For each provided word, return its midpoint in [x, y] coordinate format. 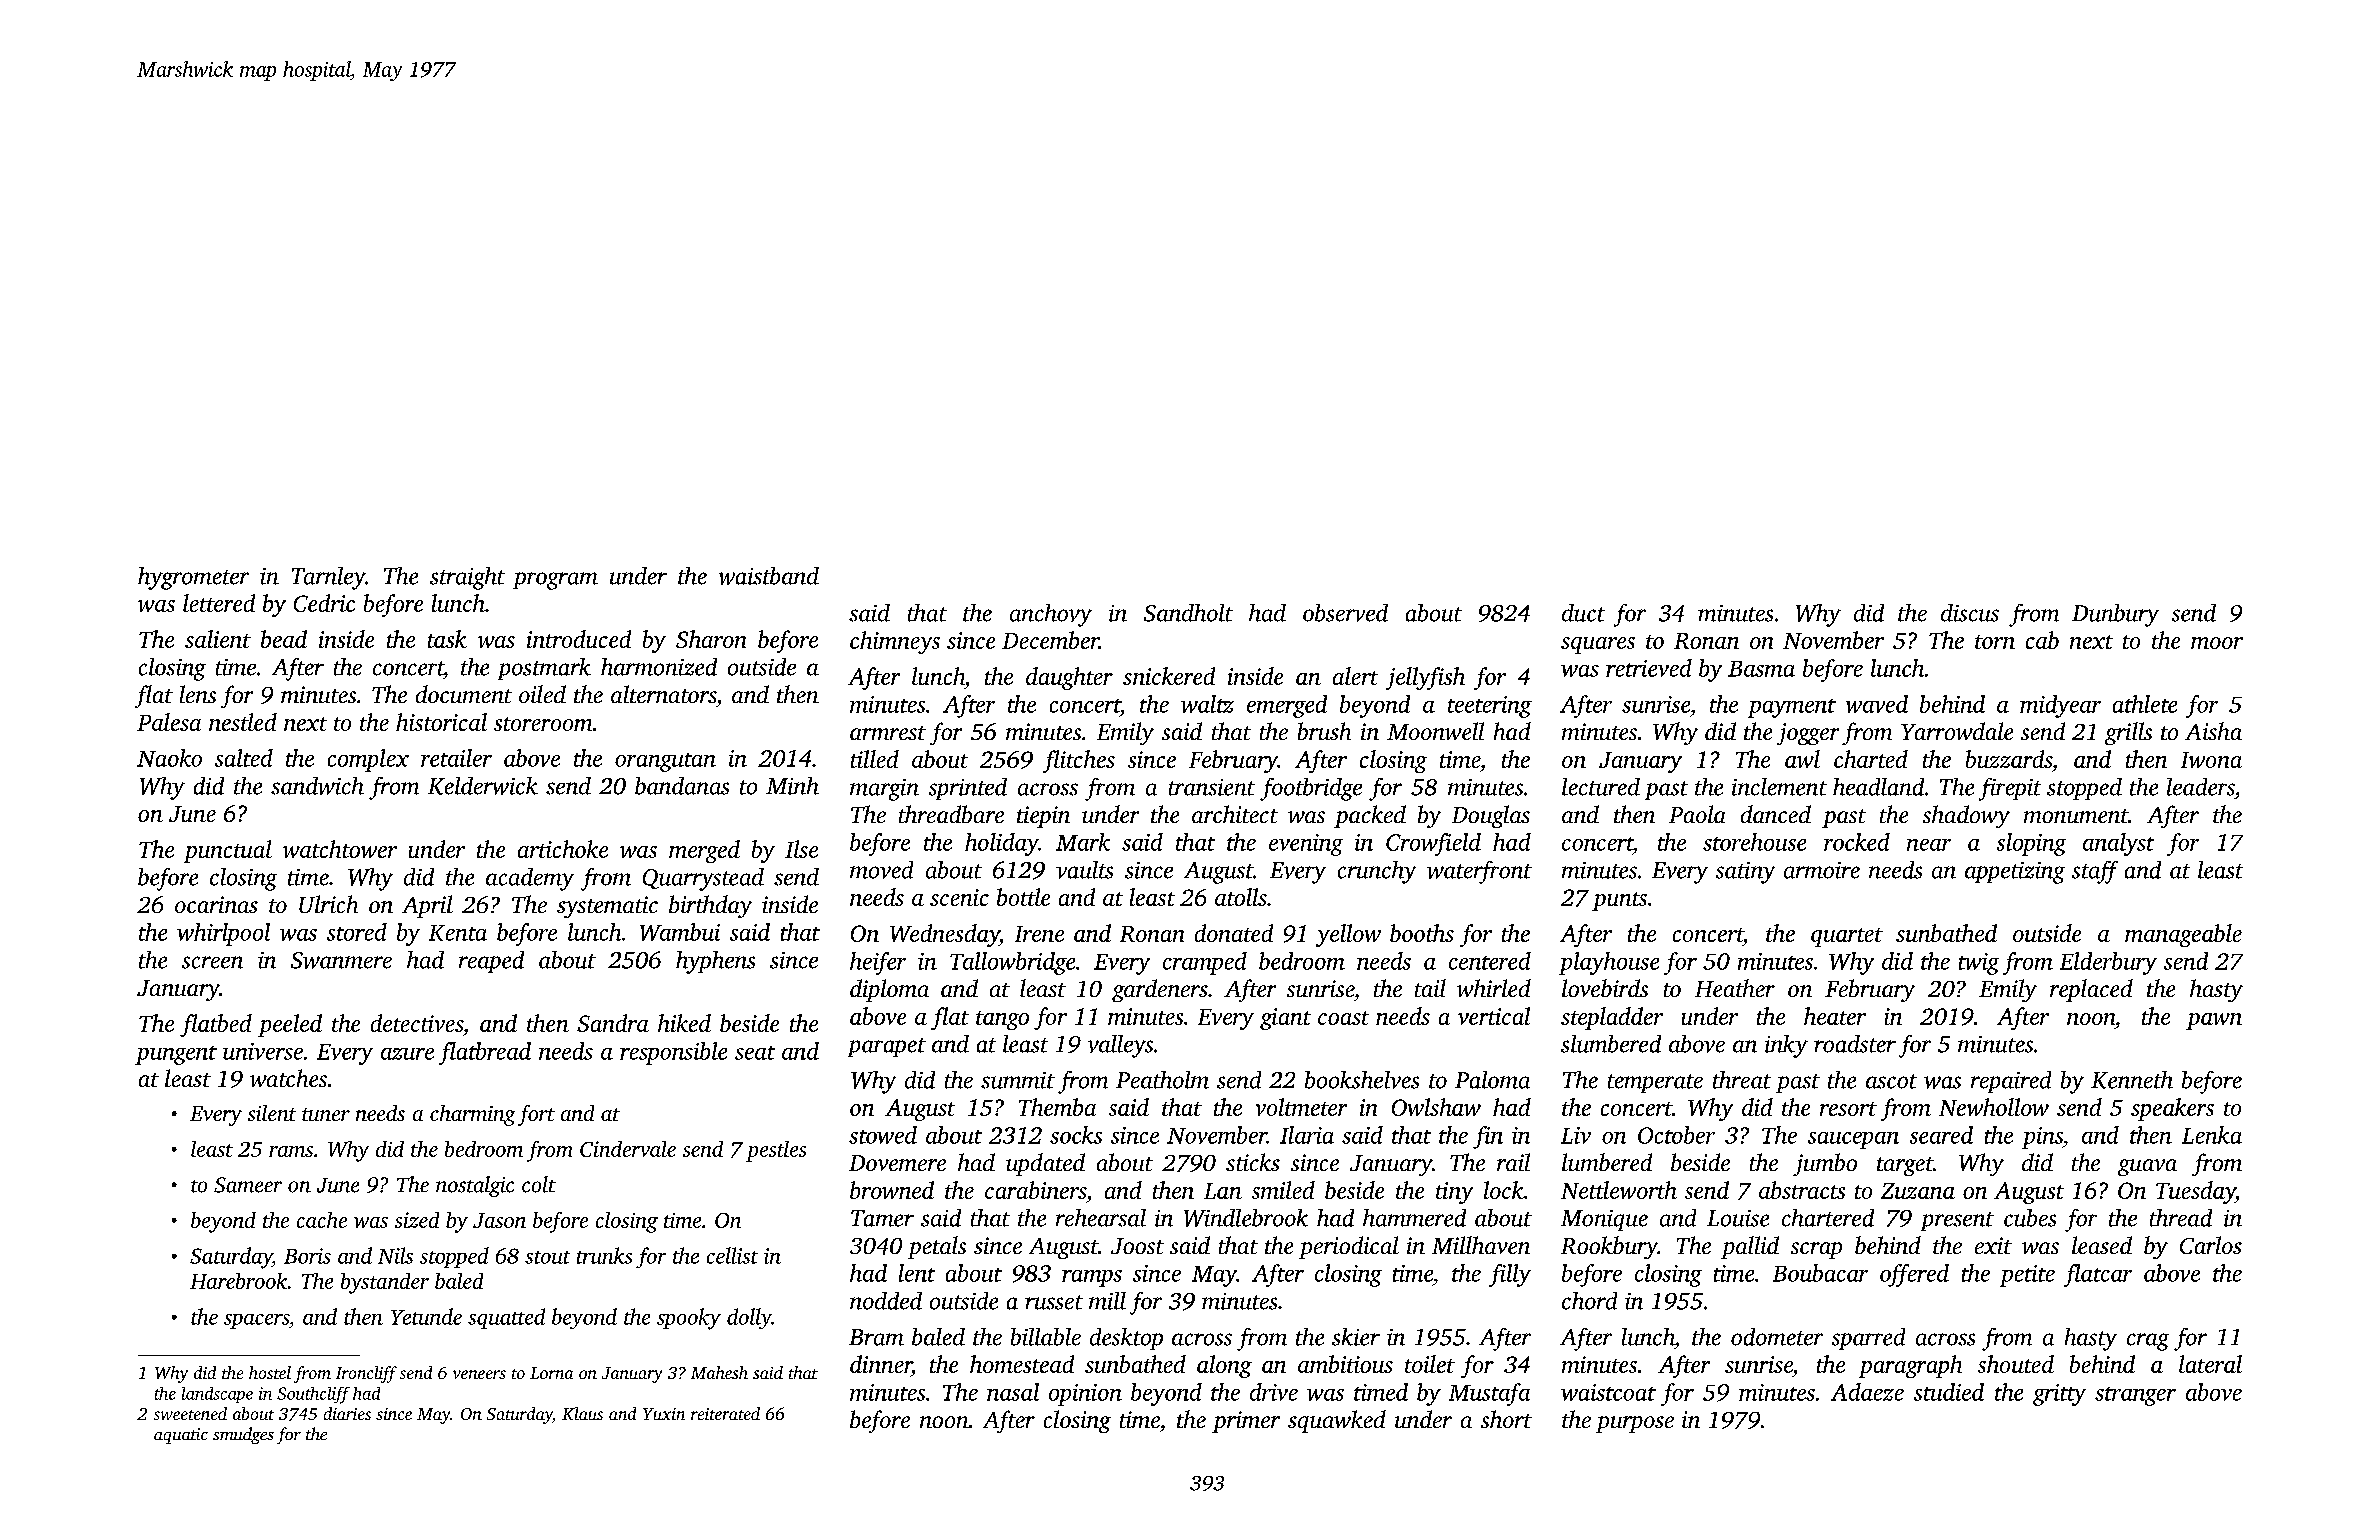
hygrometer [193, 578]
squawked [1337, 1421]
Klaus [582, 1413]
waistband [769, 576]
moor [2217, 643]
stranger [2135, 1396]
